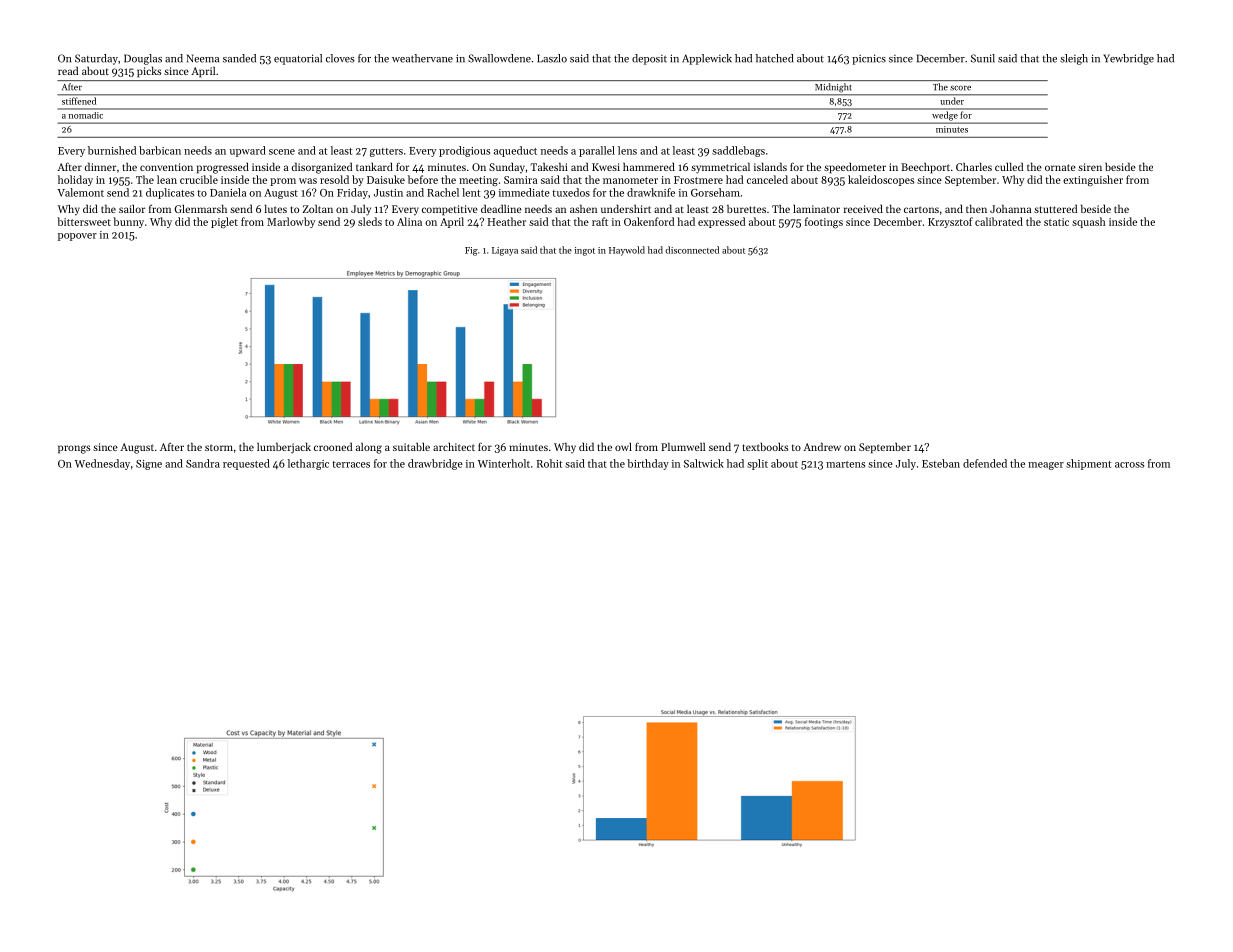 The width and height of the document is (1233, 952). What do you see at coordinates (1128, 59) in the document?
I see `Yewbridge` at bounding box center [1128, 59].
